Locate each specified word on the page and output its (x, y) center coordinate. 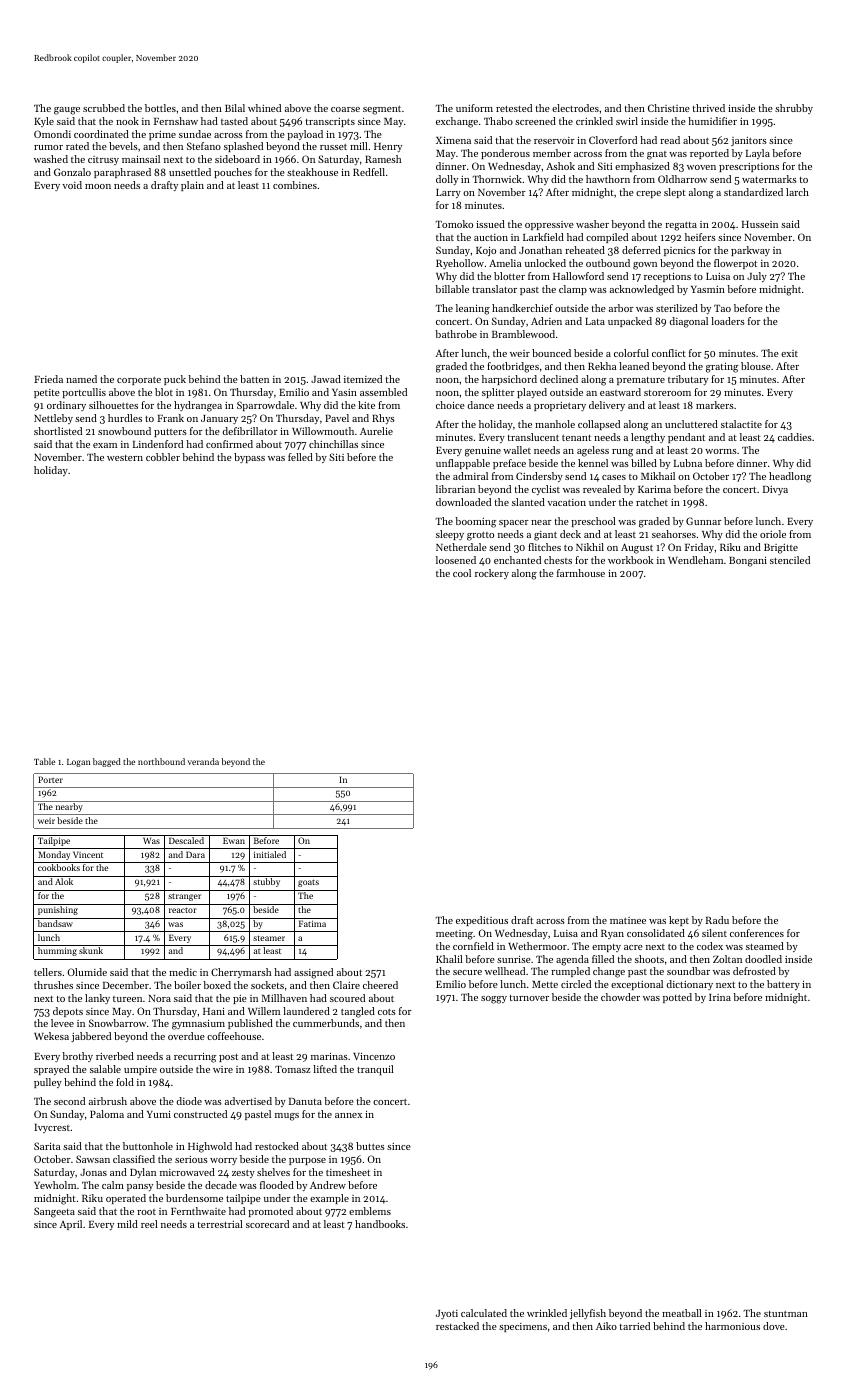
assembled (383, 392)
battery (783, 985)
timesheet (348, 1172)
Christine (669, 108)
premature (641, 381)
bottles (160, 108)
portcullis (84, 393)
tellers (48, 972)
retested (514, 108)
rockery (492, 574)
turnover (529, 998)
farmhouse (581, 573)
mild (127, 1224)
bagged (107, 762)
